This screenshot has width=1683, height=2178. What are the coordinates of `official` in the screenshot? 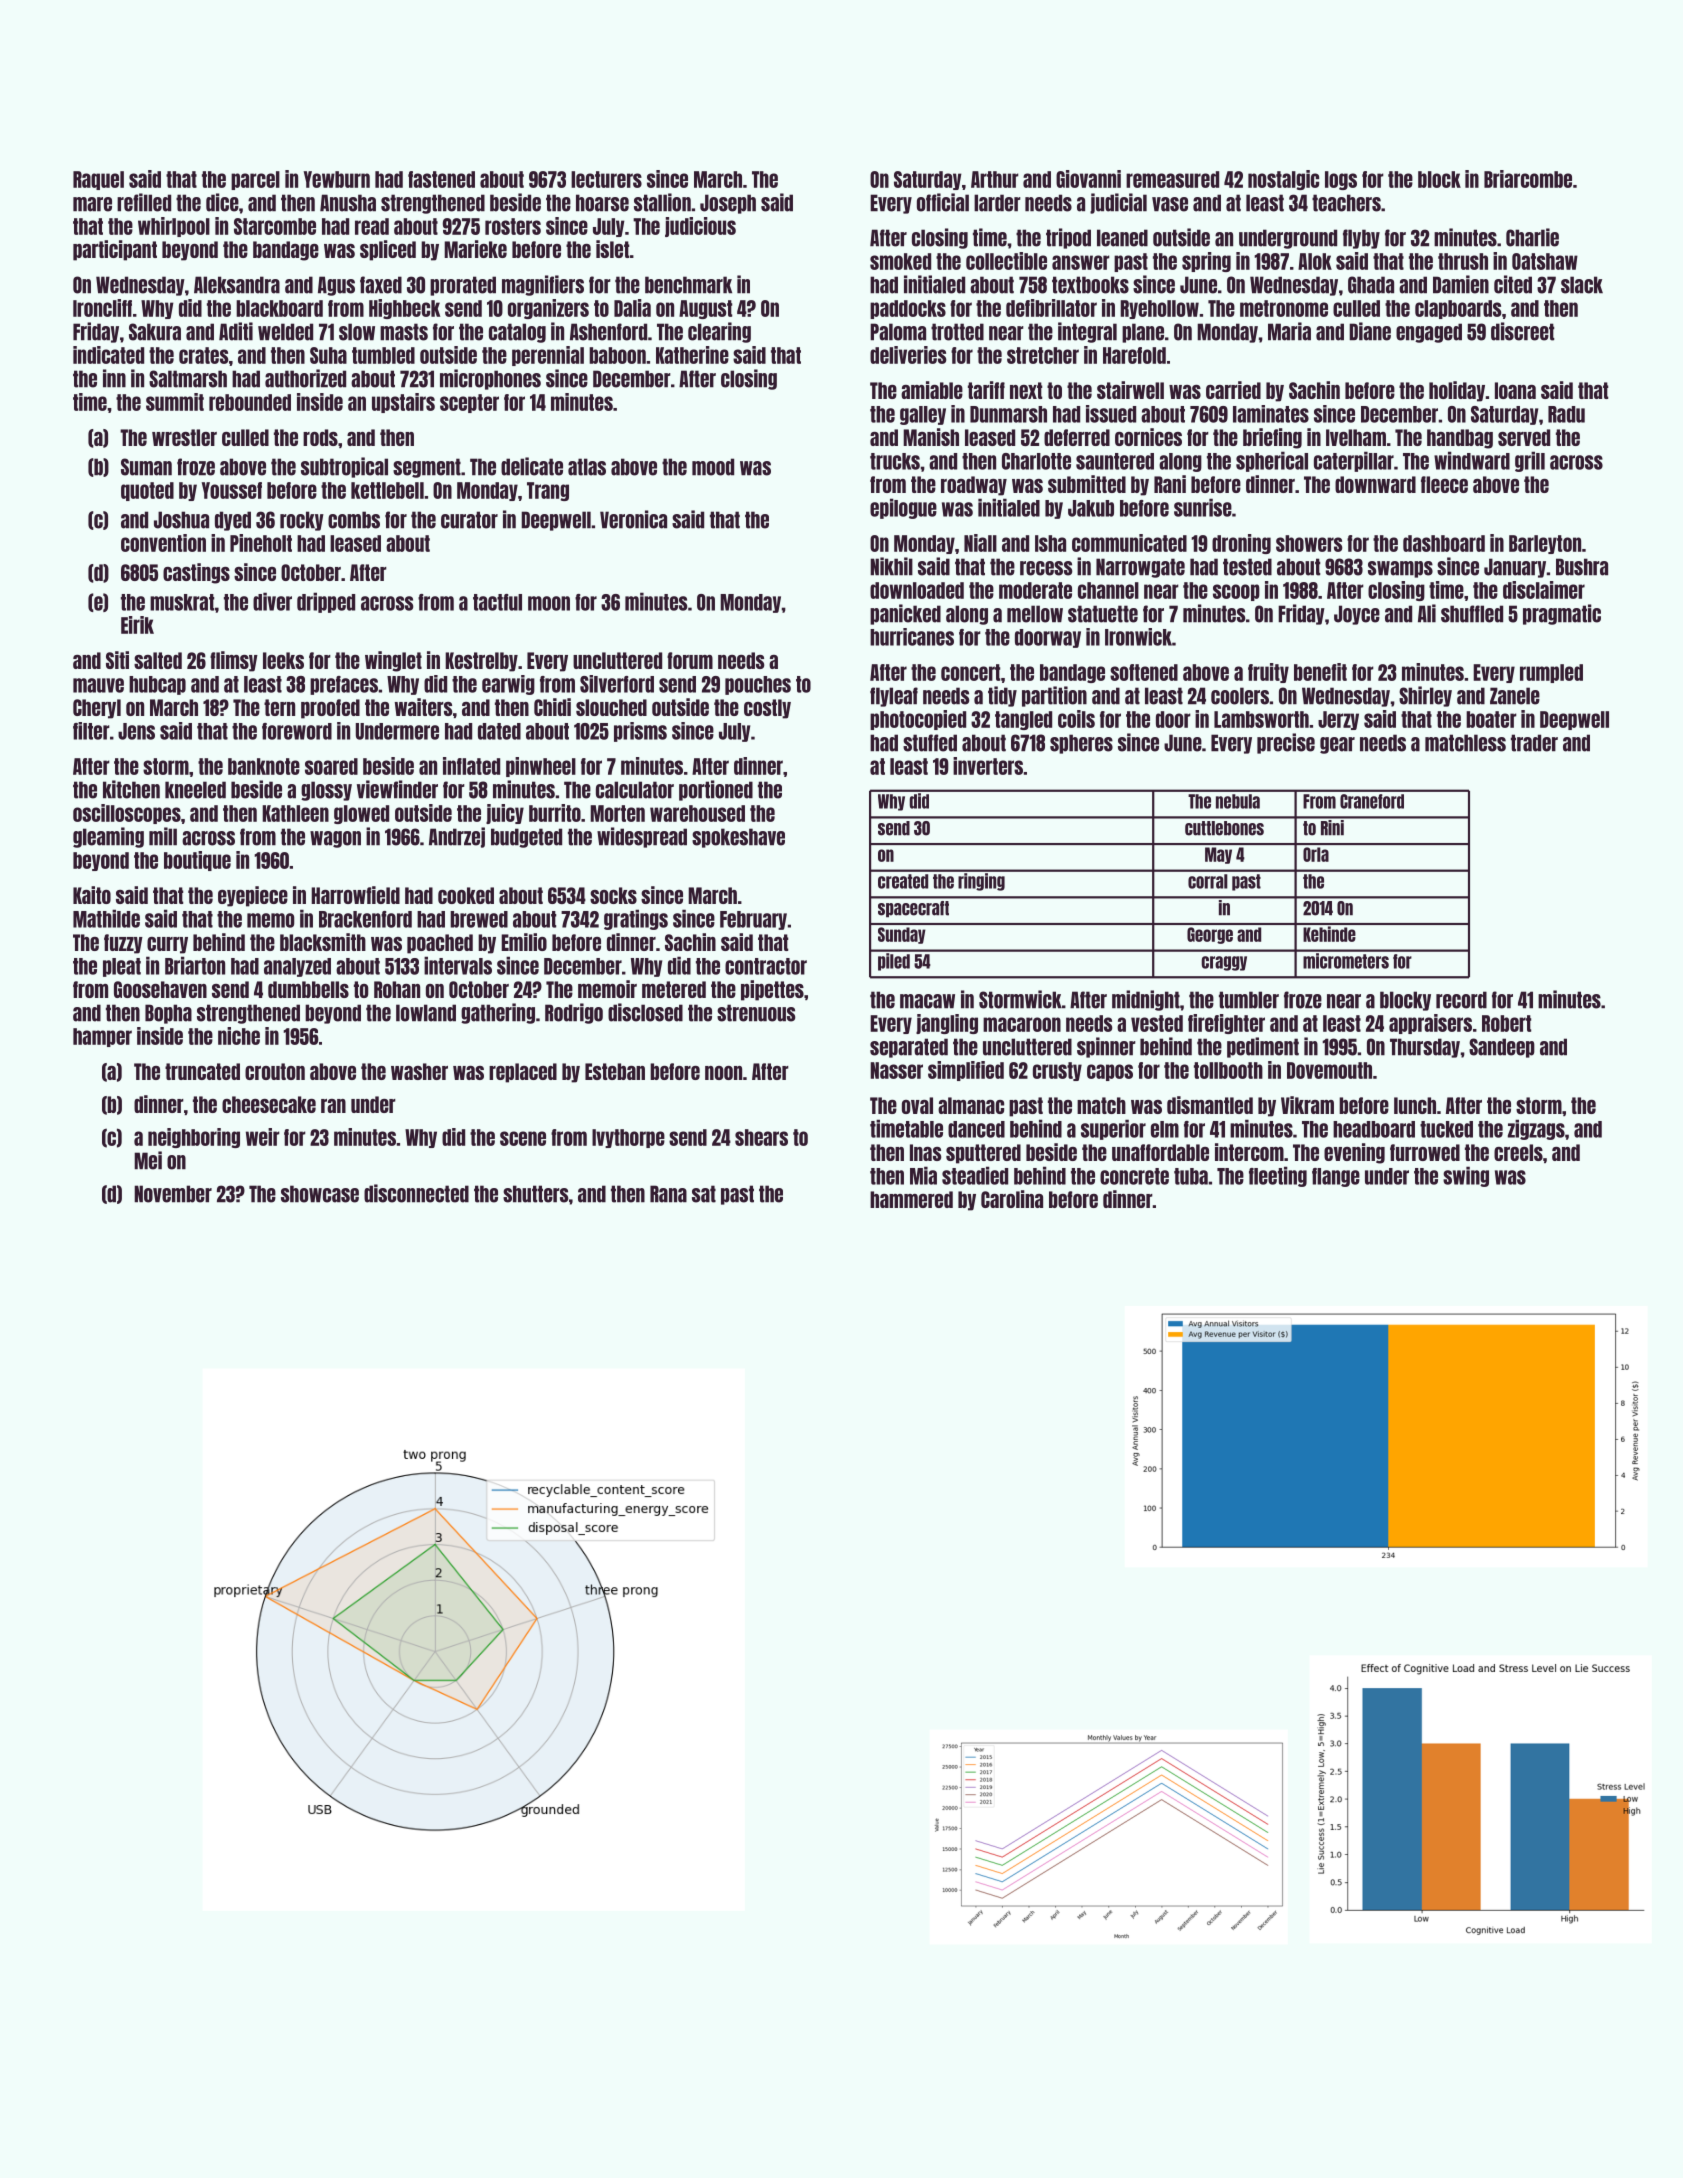 It's located at (943, 202).
